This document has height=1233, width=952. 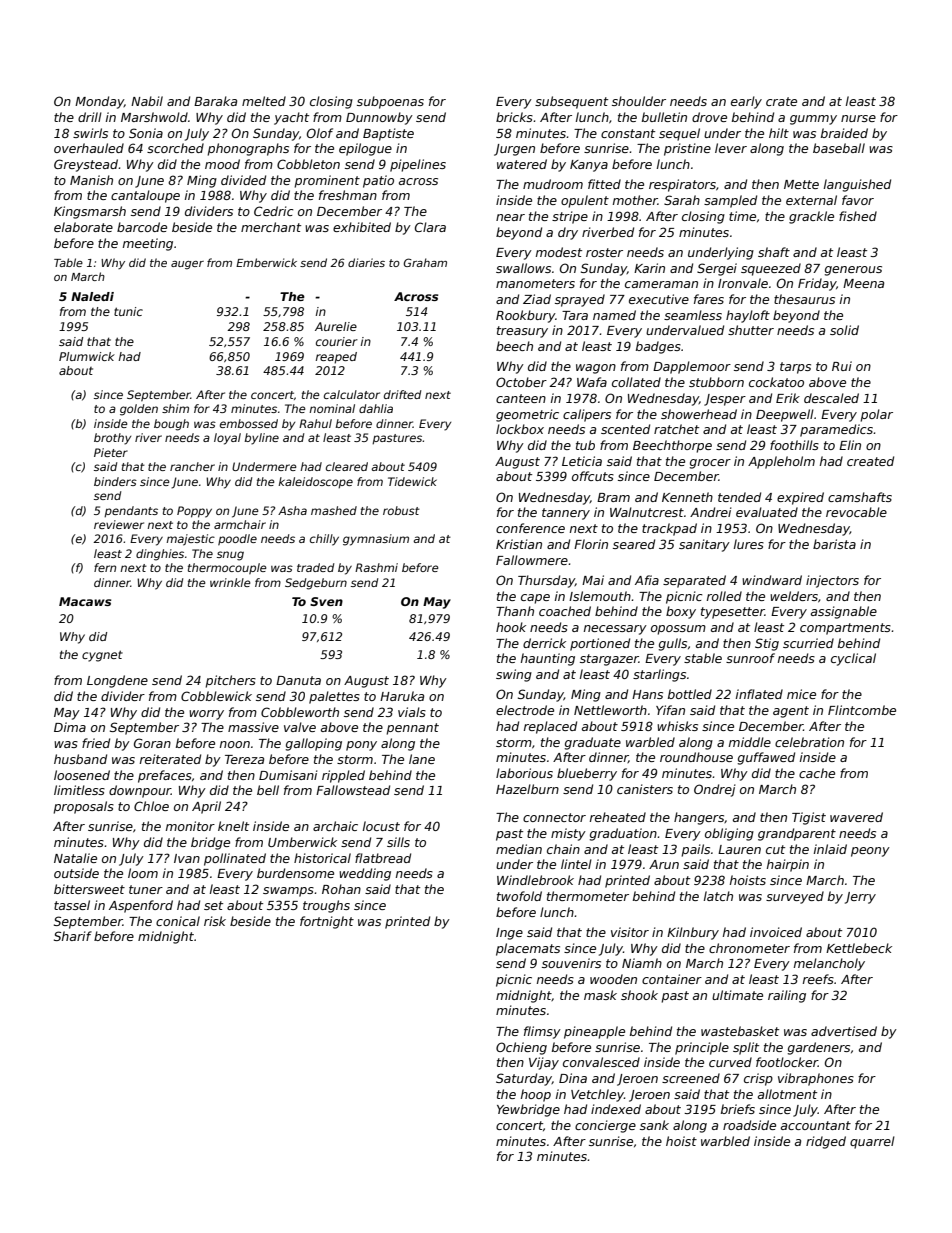 I want to click on conical, so click(x=178, y=921).
